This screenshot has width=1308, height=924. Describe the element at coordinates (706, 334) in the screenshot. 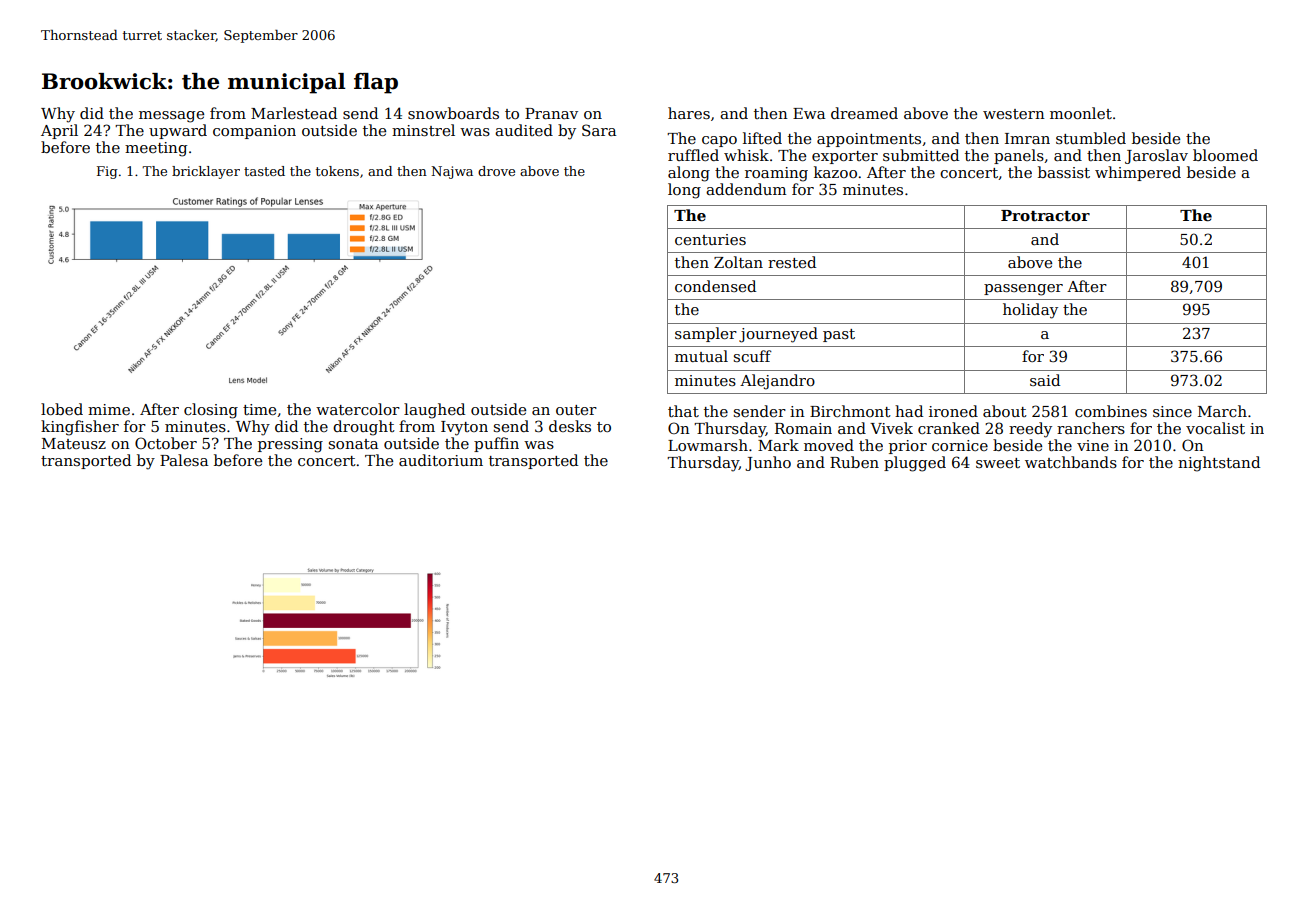

I see `sampler` at that location.
